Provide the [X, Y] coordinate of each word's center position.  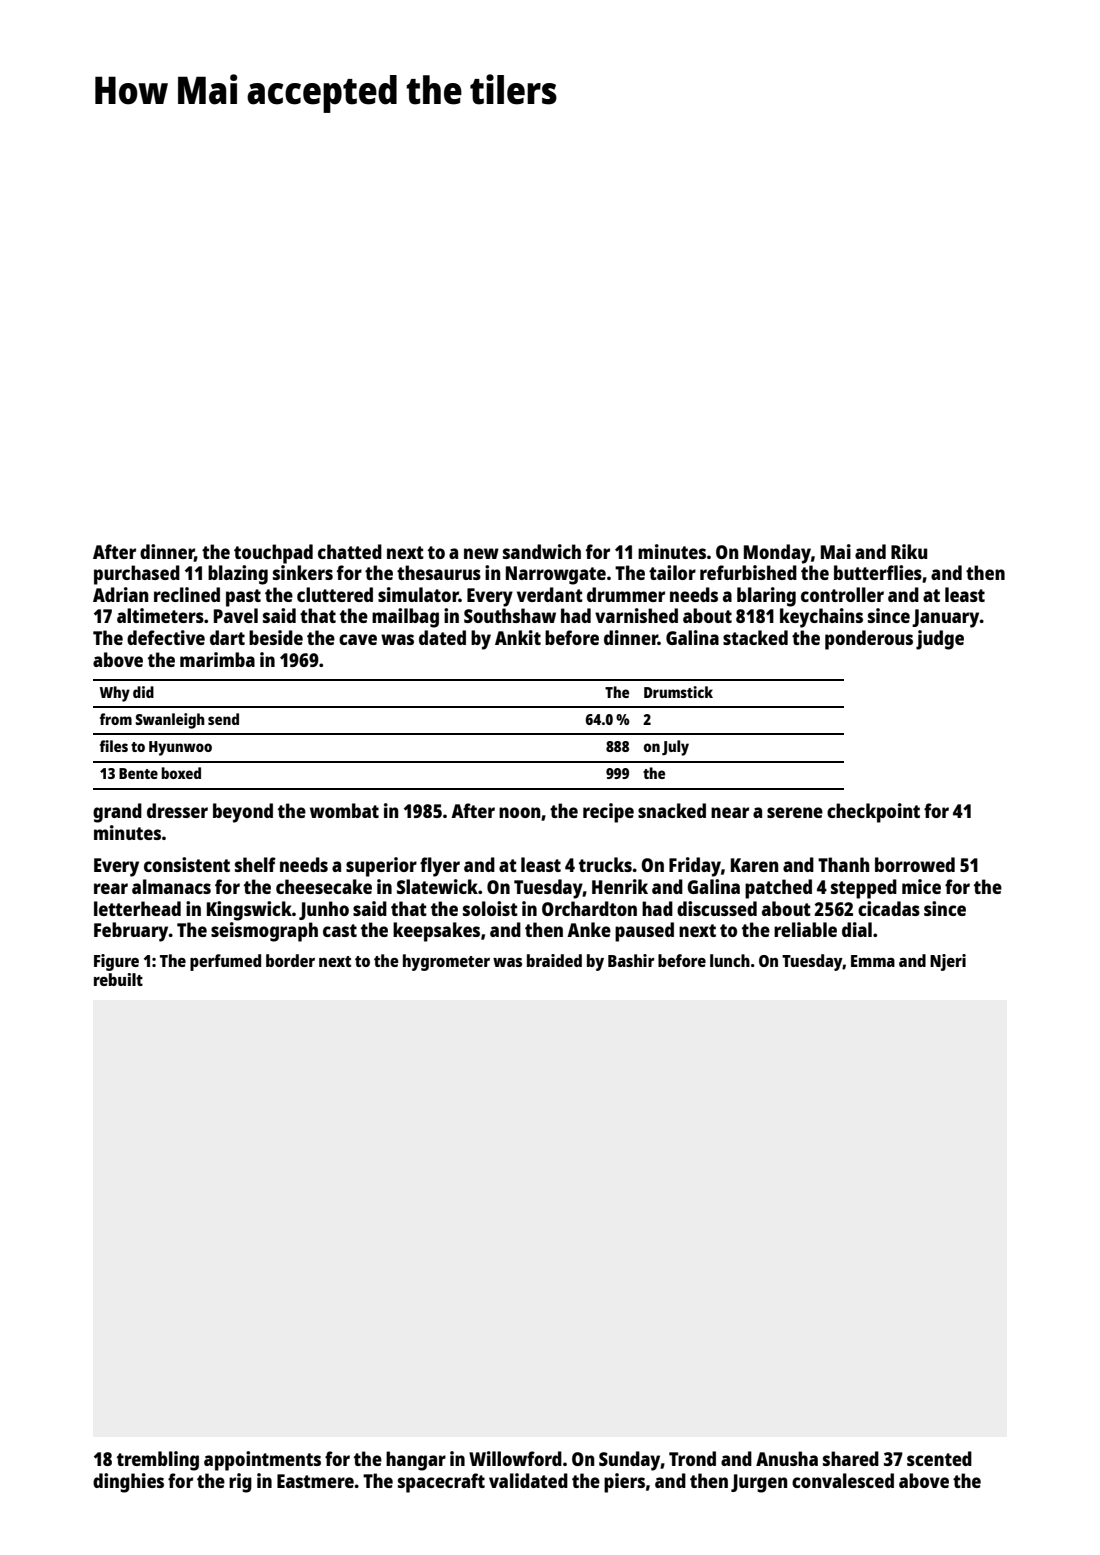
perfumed [225, 962]
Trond [692, 1458]
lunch [730, 960]
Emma [873, 961]
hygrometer [446, 962]
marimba [217, 659]
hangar [416, 1461]
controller [842, 594]
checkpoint [873, 813]
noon [519, 812]
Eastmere [315, 1481]
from [116, 719]
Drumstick [678, 692]
